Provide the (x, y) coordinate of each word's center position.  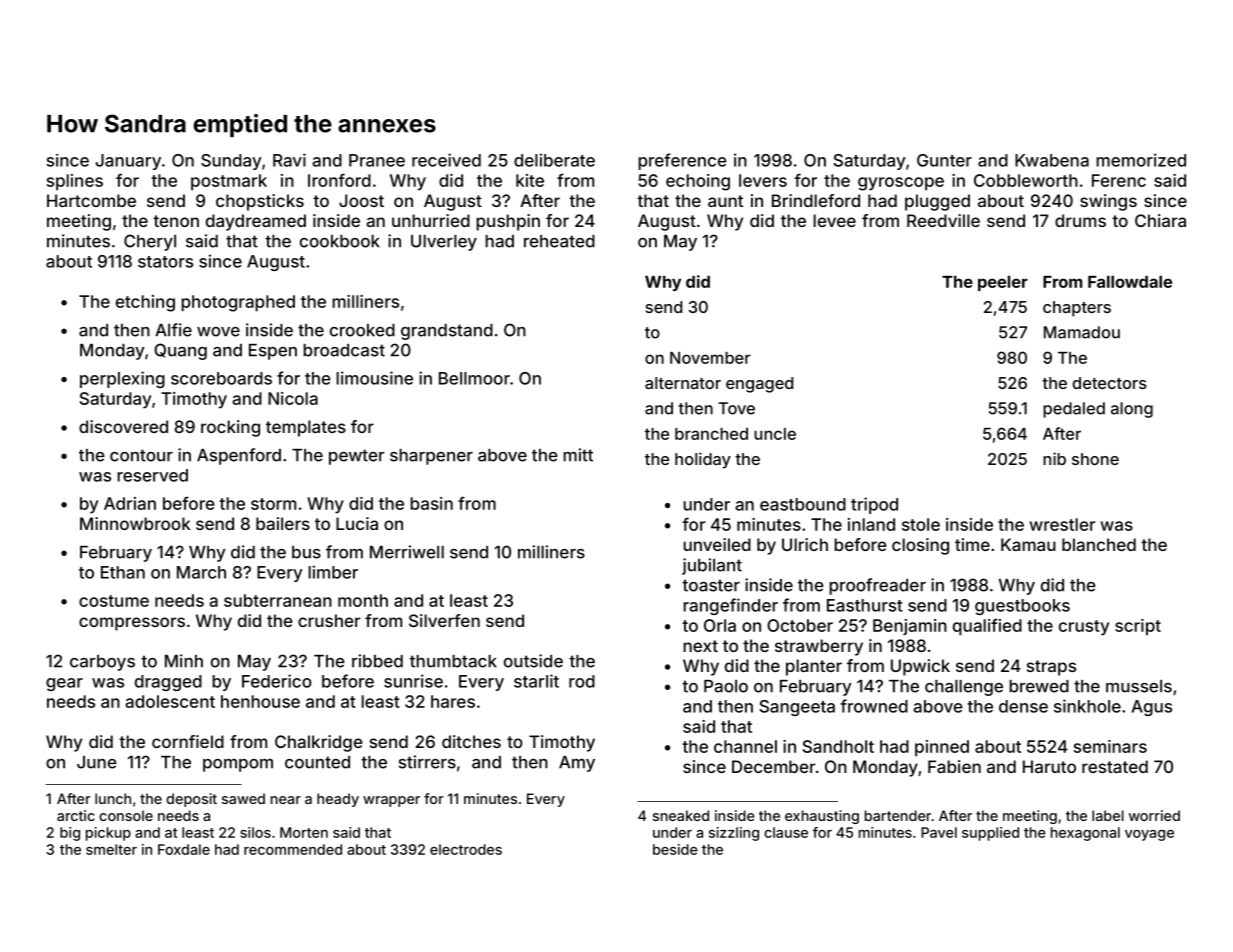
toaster (711, 585)
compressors (132, 624)
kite (530, 180)
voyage (1149, 835)
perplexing (122, 379)
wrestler (1062, 524)
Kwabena (1052, 160)
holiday (703, 460)
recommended (293, 849)
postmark (229, 182)
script (1138, 627)
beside (675, 849)
